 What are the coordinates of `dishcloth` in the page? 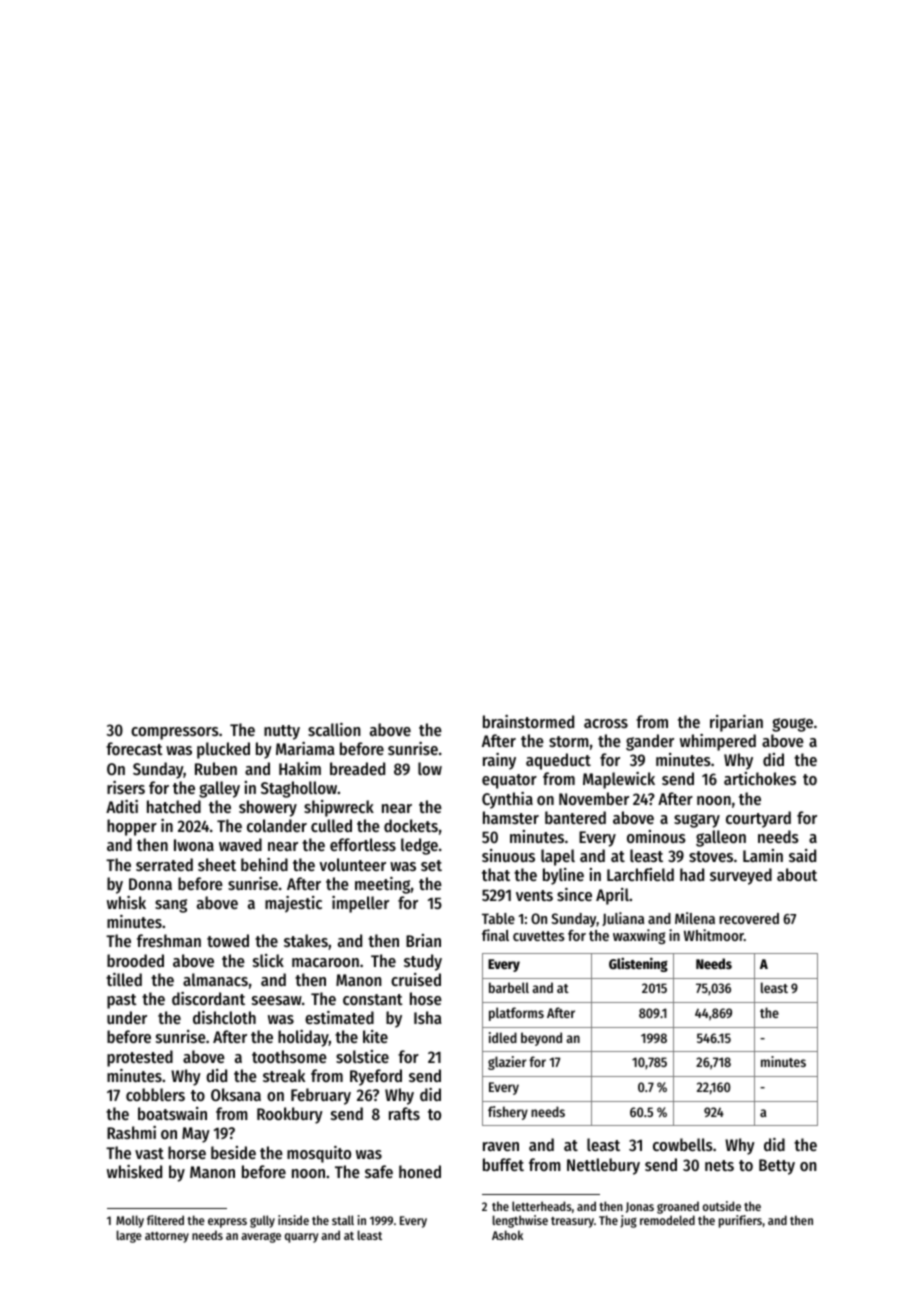 It's located at (224, 1017).
